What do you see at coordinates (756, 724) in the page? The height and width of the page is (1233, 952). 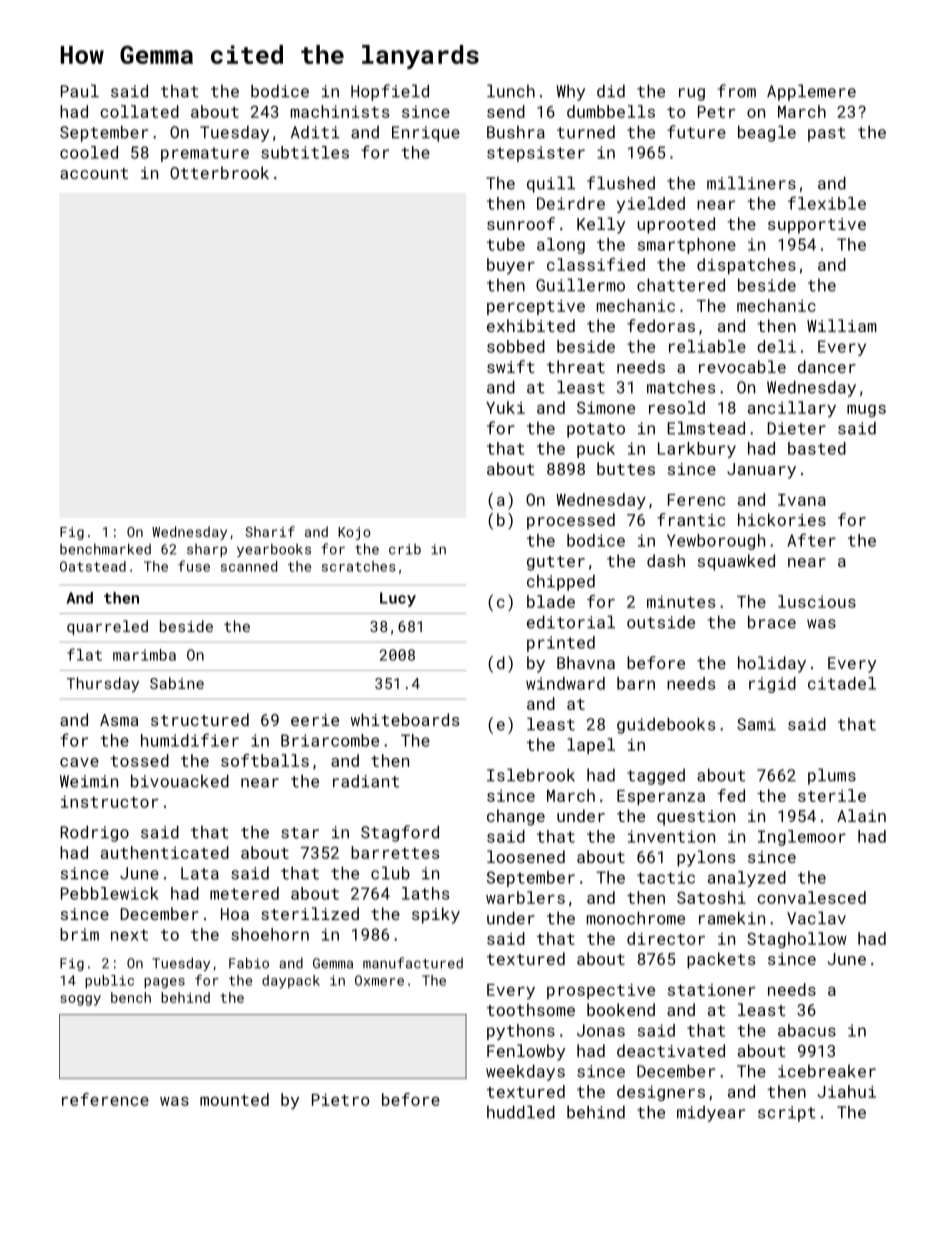 I see `Sami` at bounding box center [756, 724].
